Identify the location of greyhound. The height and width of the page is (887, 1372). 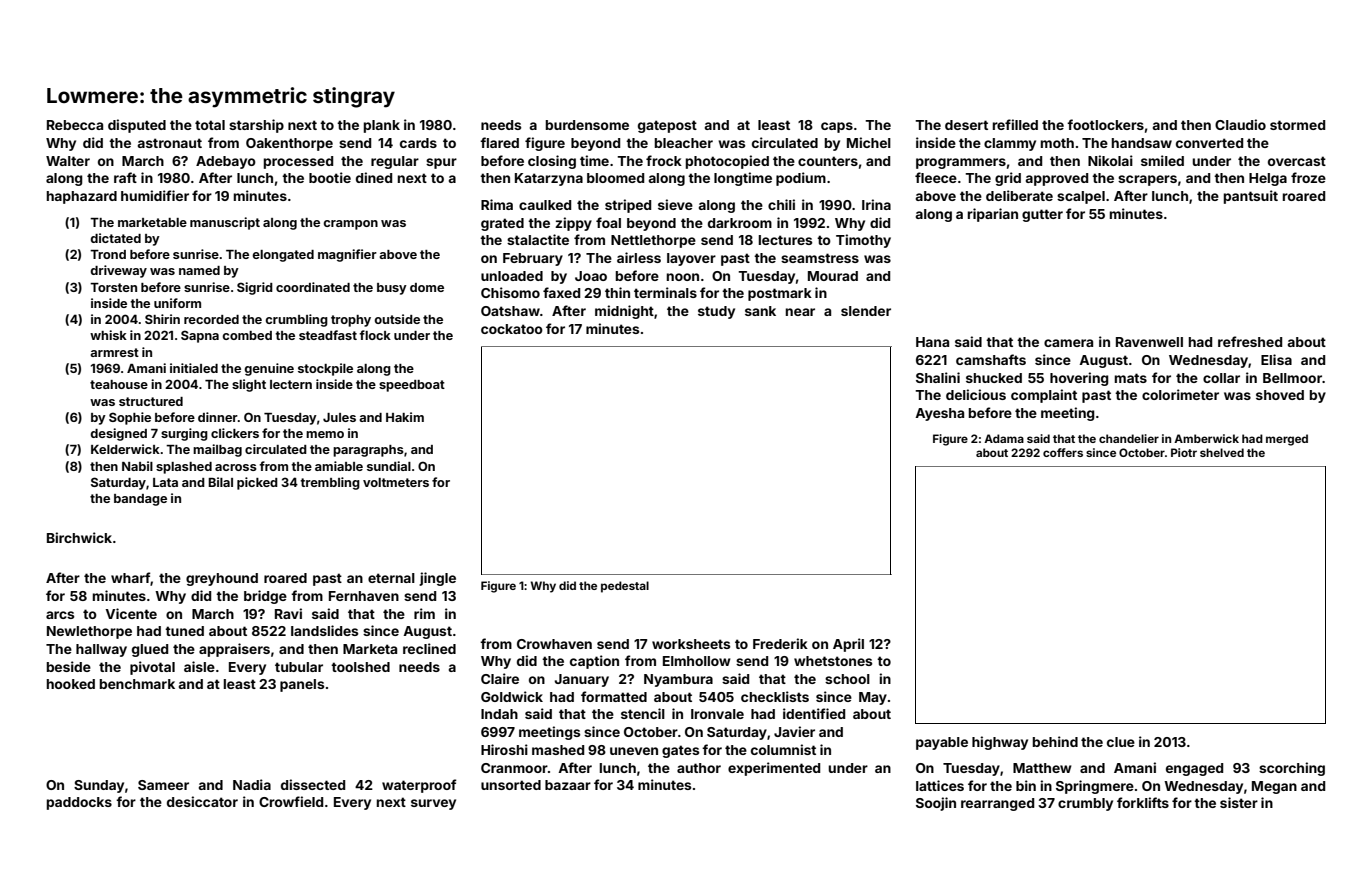
(222, 579).
